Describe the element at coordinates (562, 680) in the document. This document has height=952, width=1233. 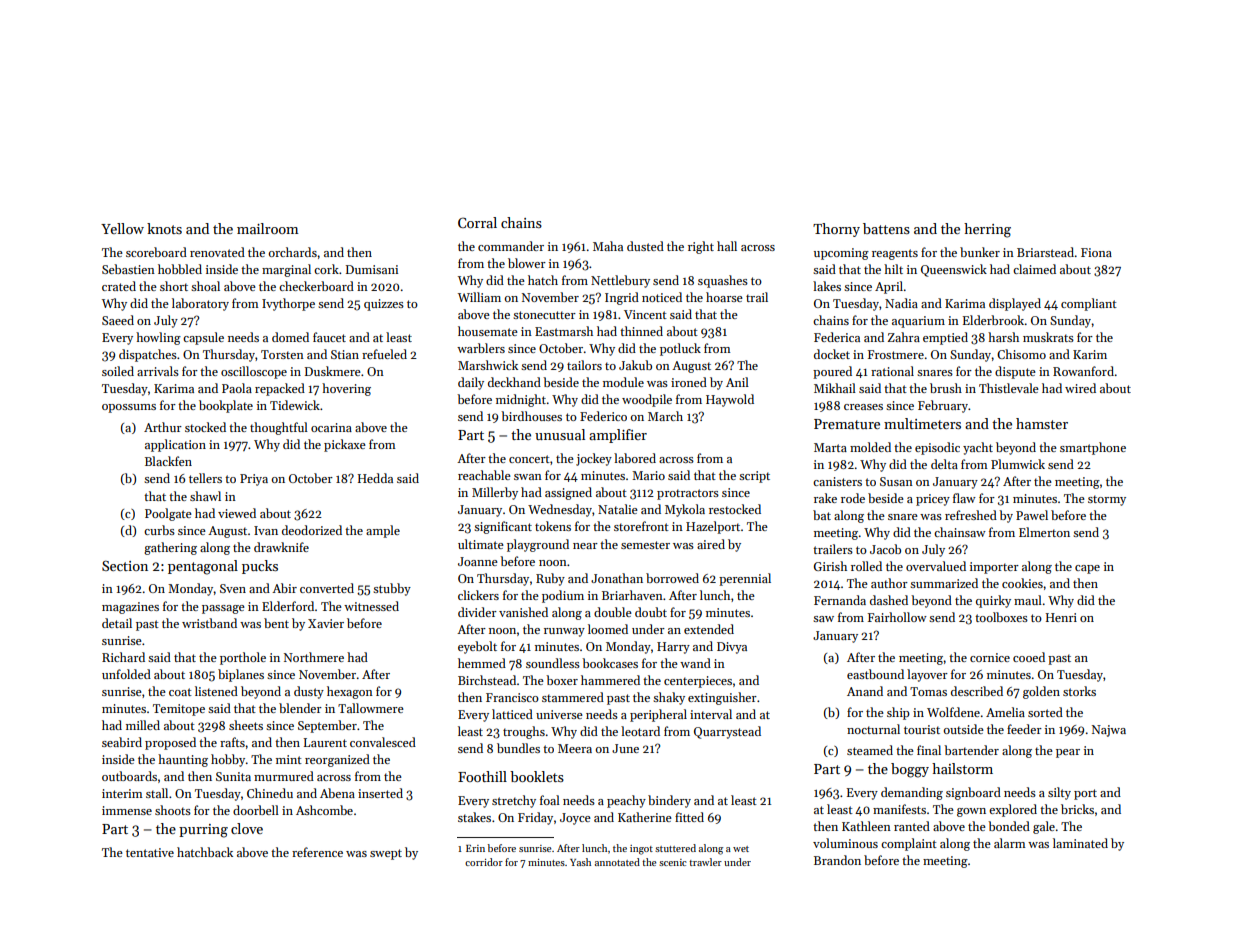
I see `boxer` at that location.
